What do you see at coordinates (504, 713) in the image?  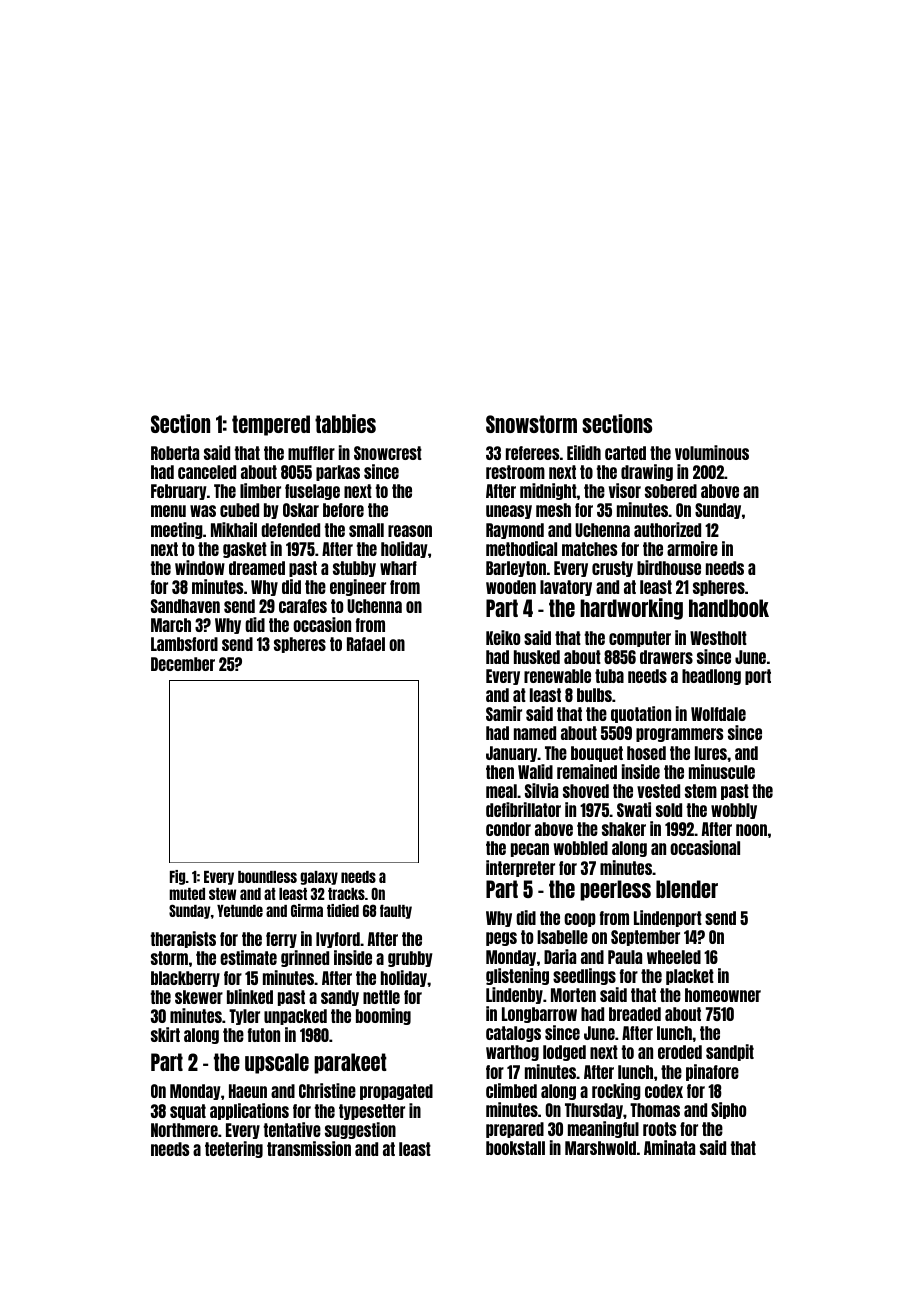 I see `Samir` at bounding box center [504, 713].
